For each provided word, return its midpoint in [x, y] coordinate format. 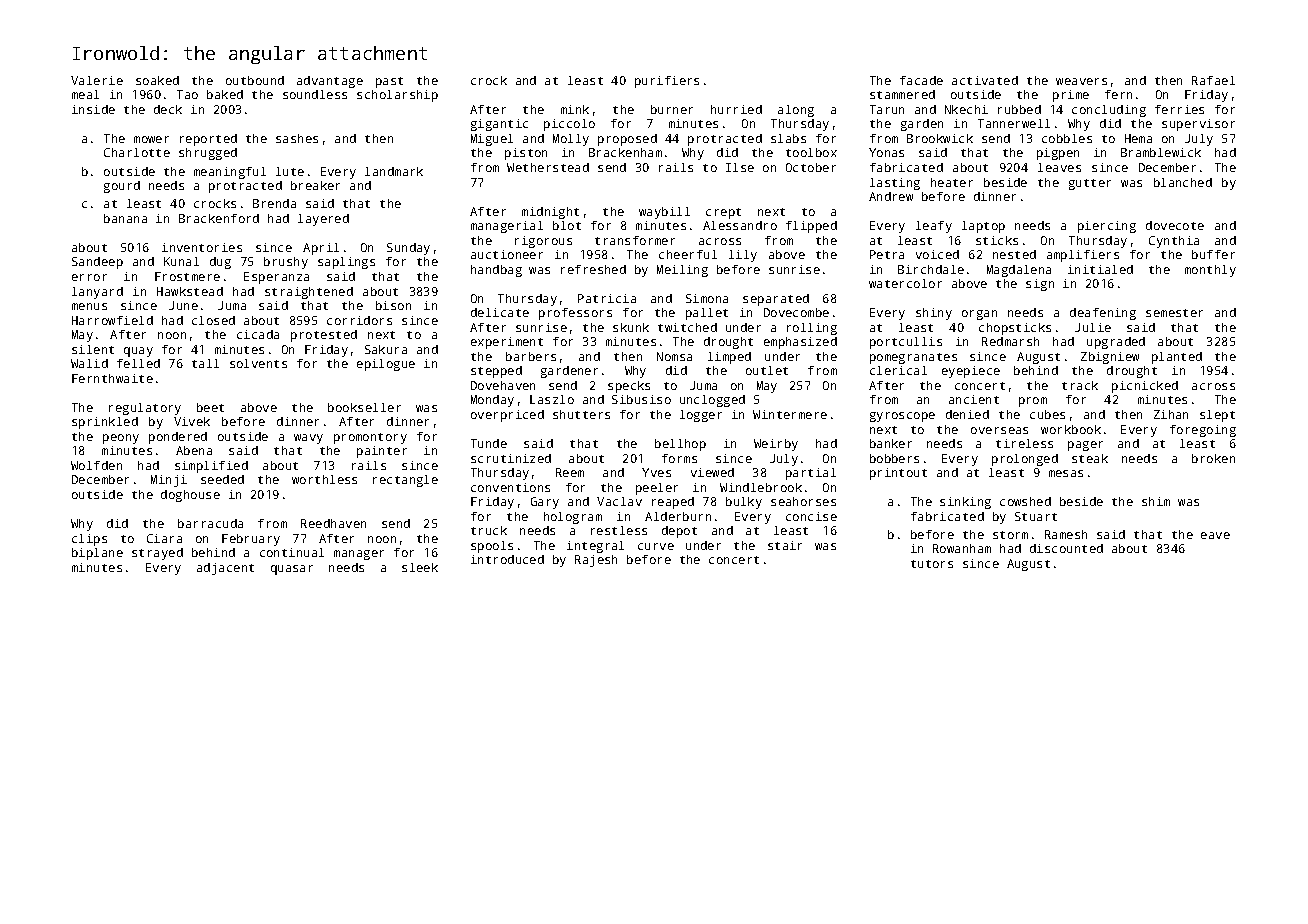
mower [151, 139]
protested [324, 336]
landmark [394, 171]
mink [575, 109]
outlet [767, 370]
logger [701, 416]
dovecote [1175, 225]
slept [1217, 416]
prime [1071, 96]
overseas [999, 430]
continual [292, 552]
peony [121, 439]
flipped [811, 227]
